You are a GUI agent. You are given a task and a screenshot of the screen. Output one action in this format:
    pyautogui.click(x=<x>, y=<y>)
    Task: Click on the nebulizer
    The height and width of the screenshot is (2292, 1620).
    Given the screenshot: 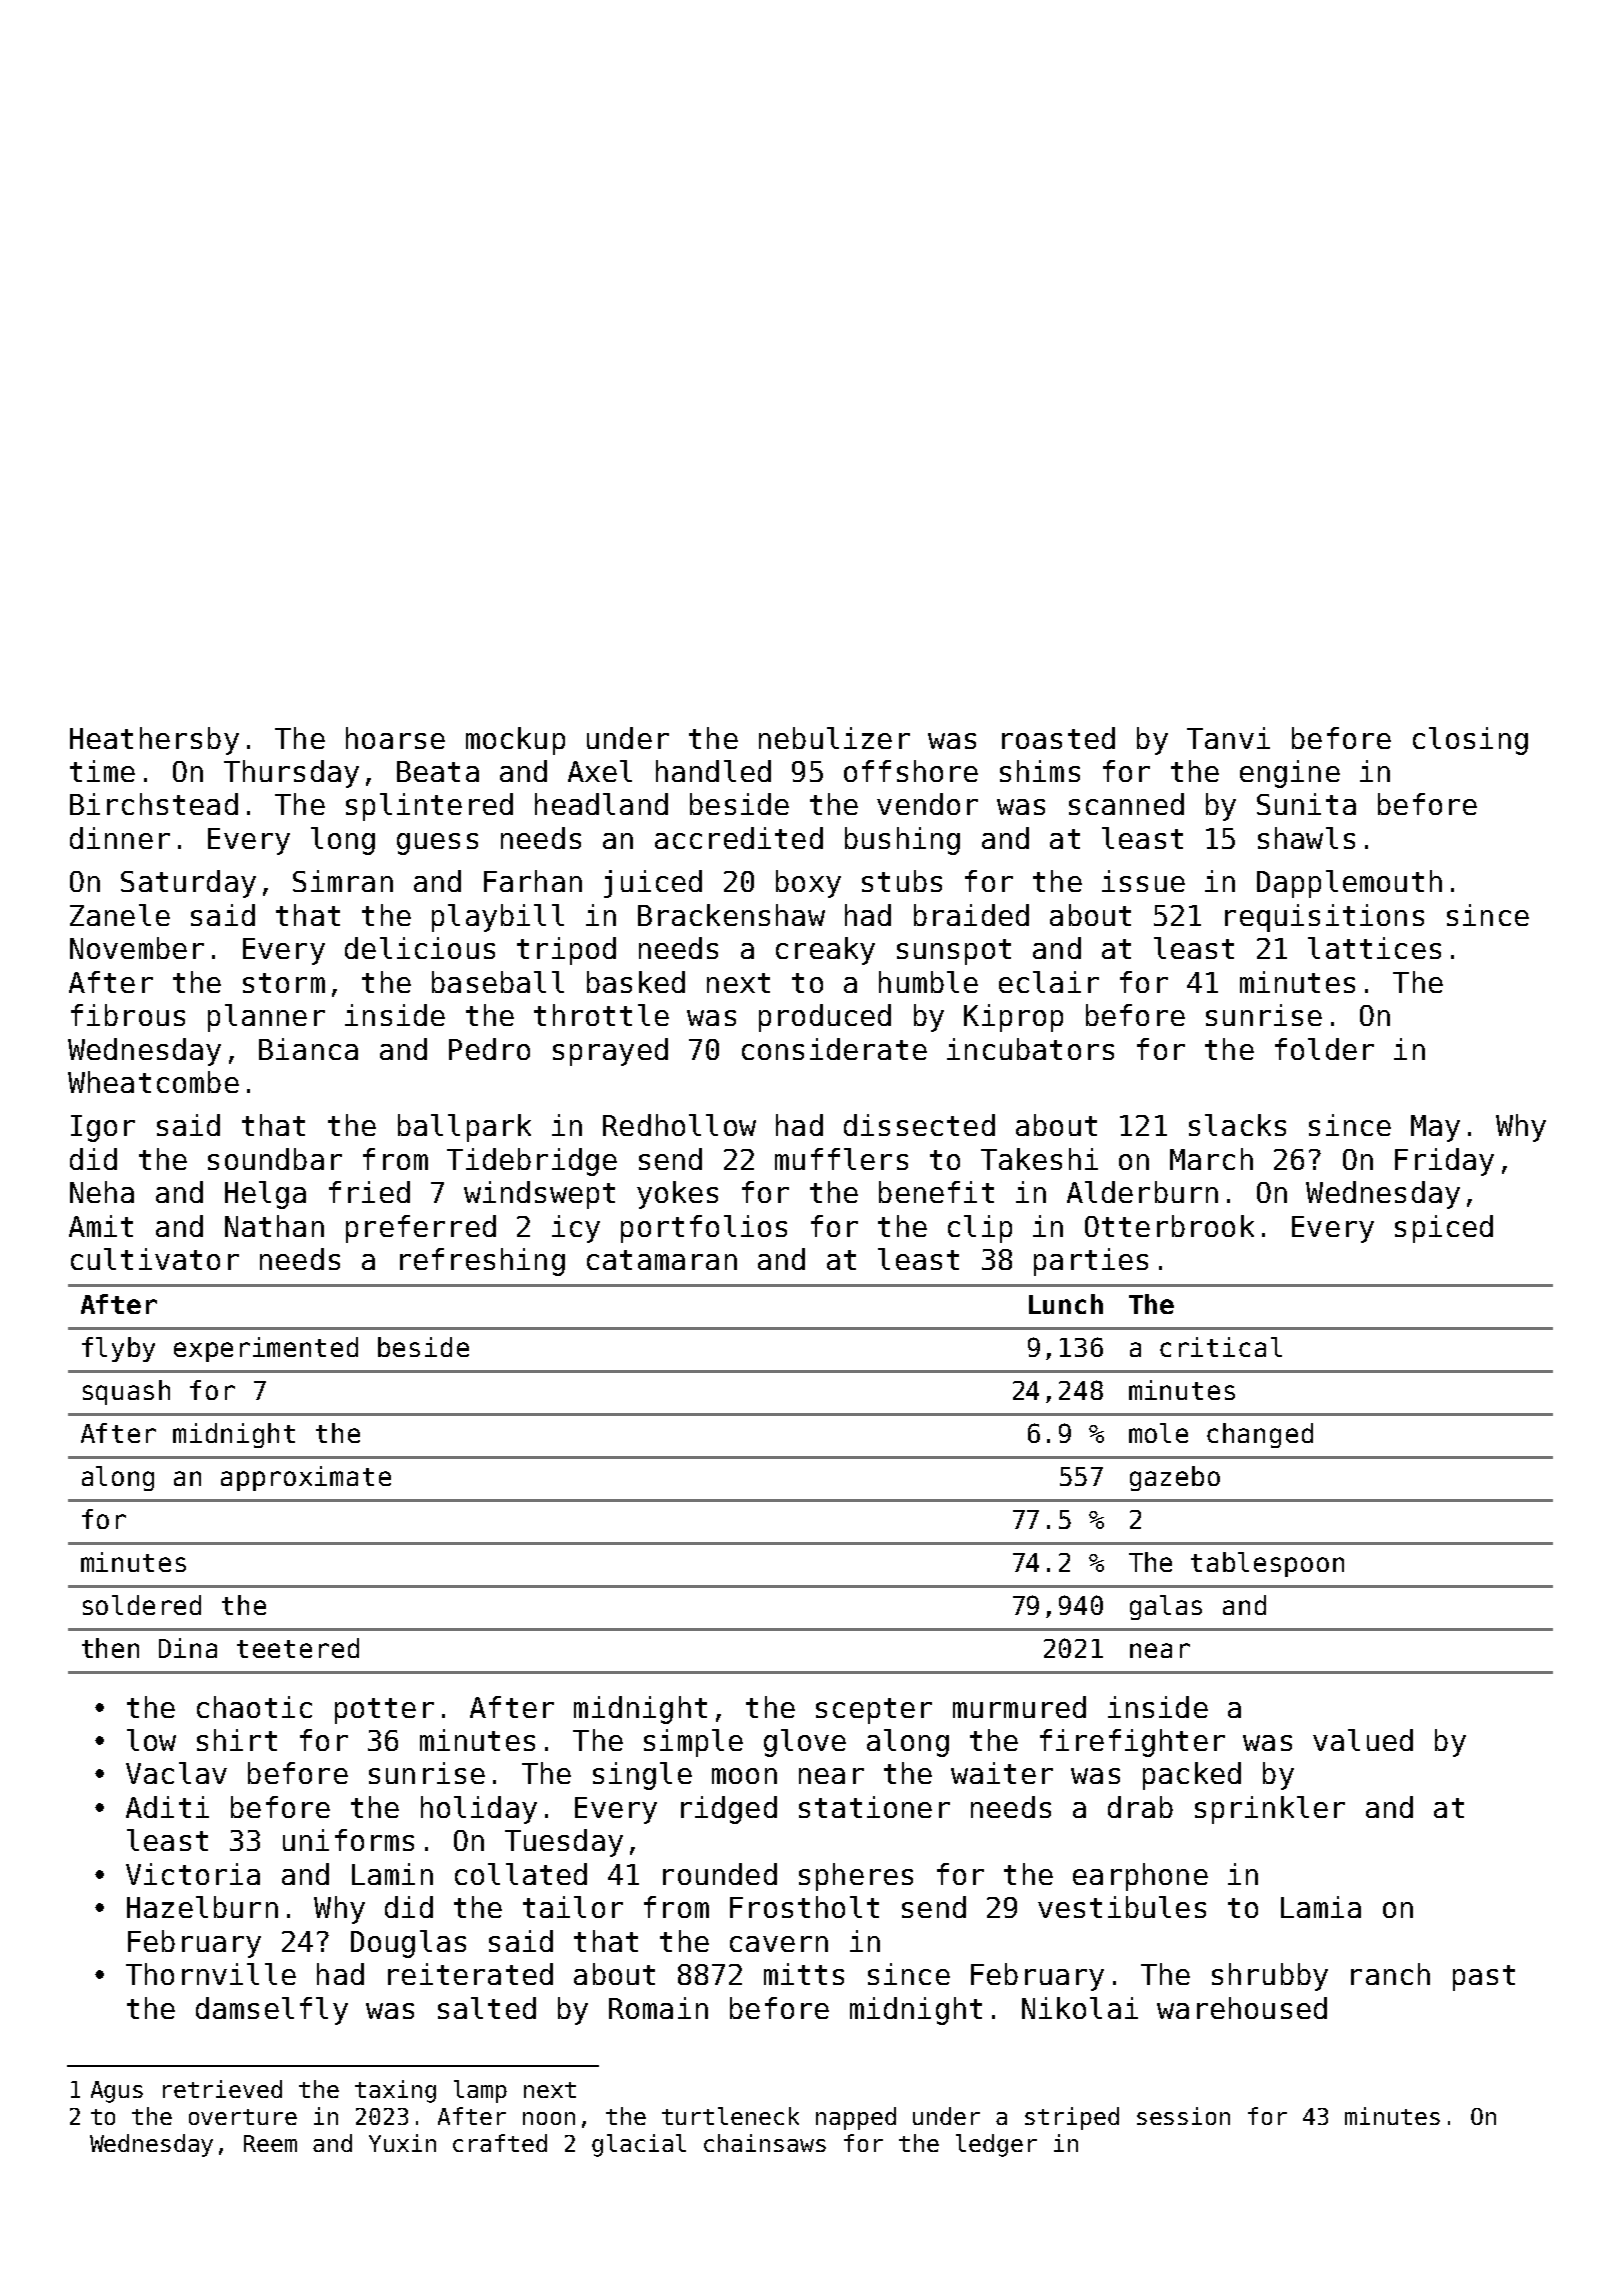 What is the action you would take?
    pyautogui.click(x=834, y=738)
